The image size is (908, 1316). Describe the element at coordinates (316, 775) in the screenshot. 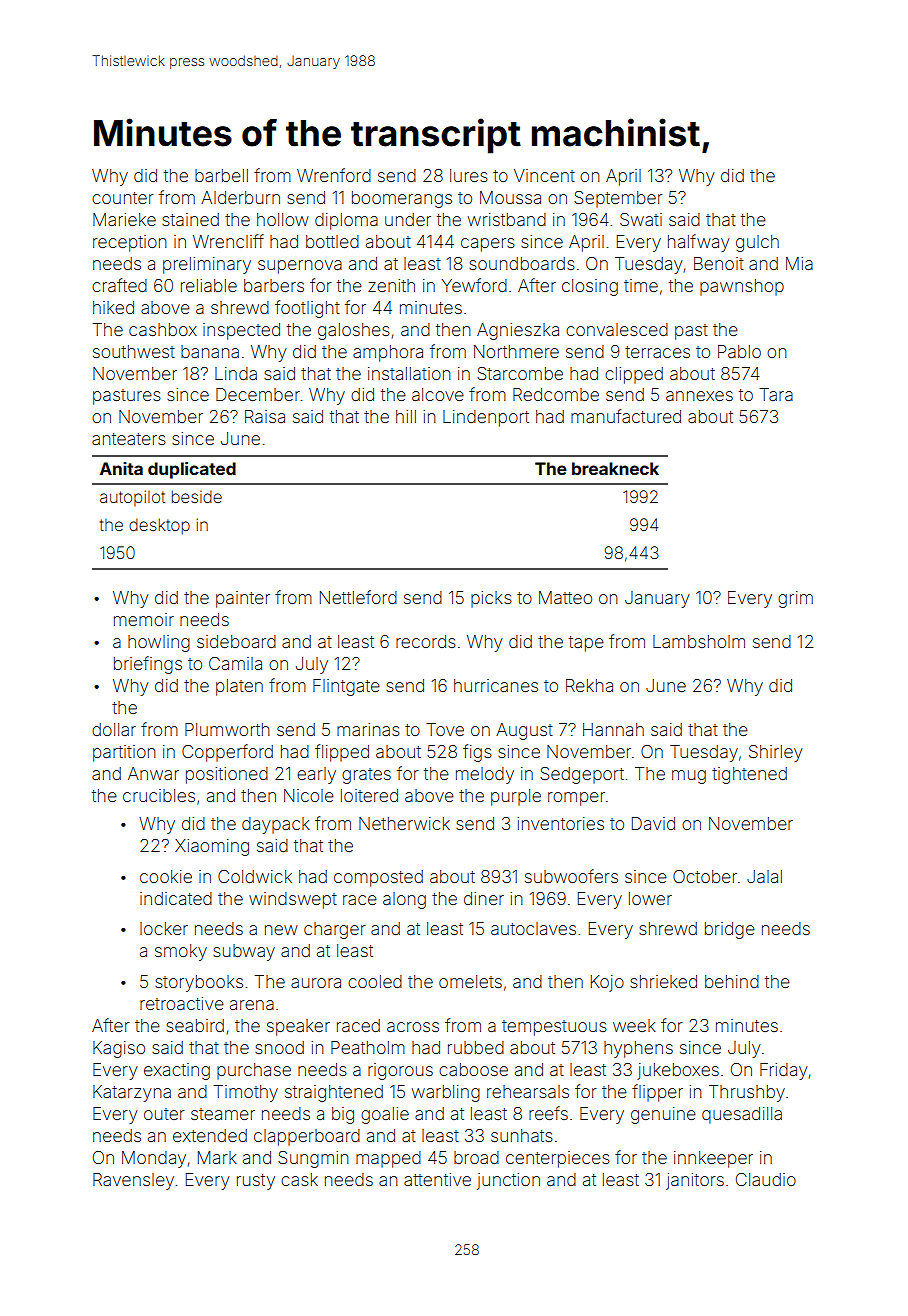

I see `early` at that location.
